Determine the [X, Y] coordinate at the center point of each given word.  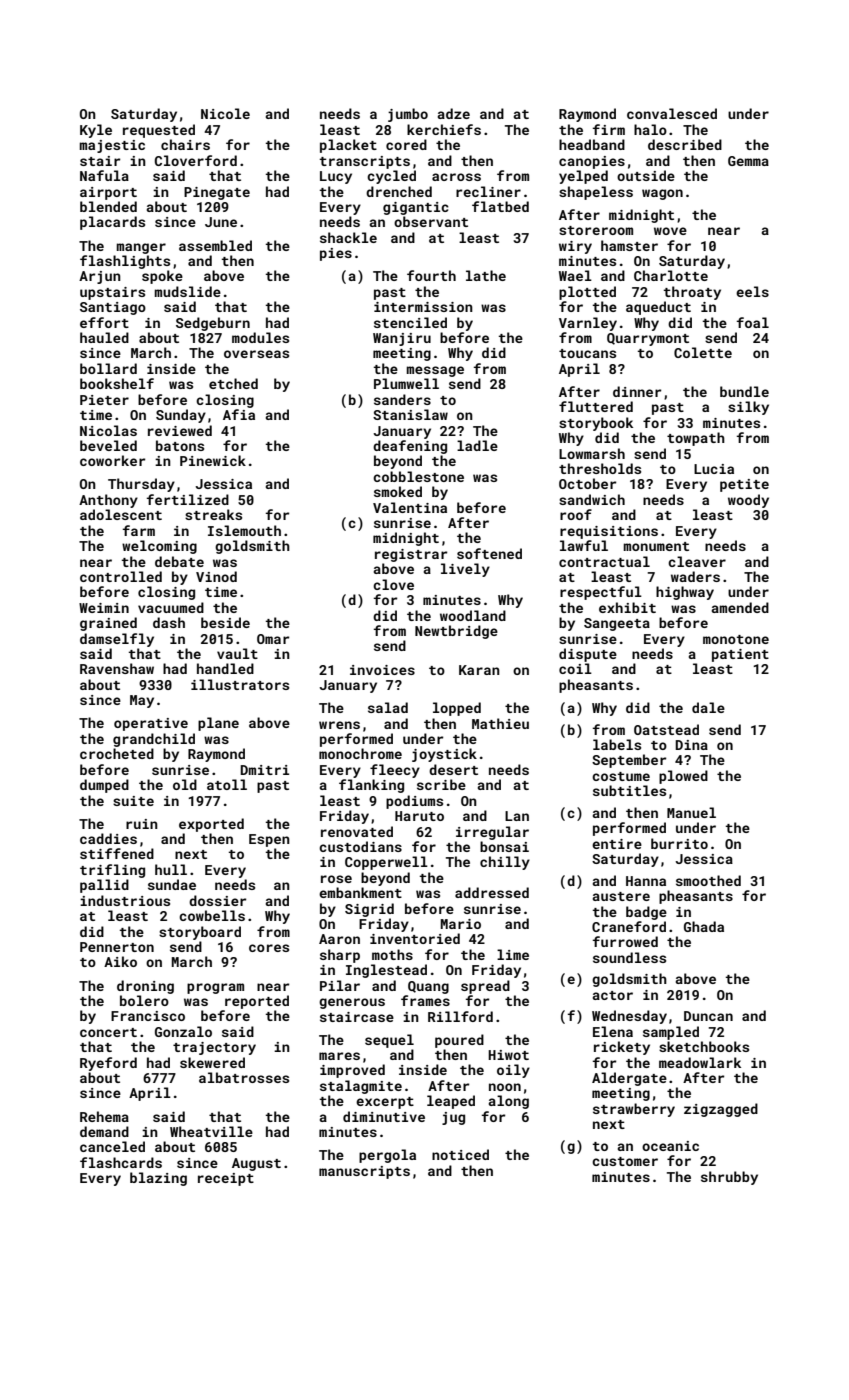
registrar [411, 555]
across [456, 177]
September [629, 761]
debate [179, 561]
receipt [226, 1179]
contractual [604, 561]
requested [159, 131]
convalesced [672, 113]
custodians [360, 846]
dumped [104, 786]
